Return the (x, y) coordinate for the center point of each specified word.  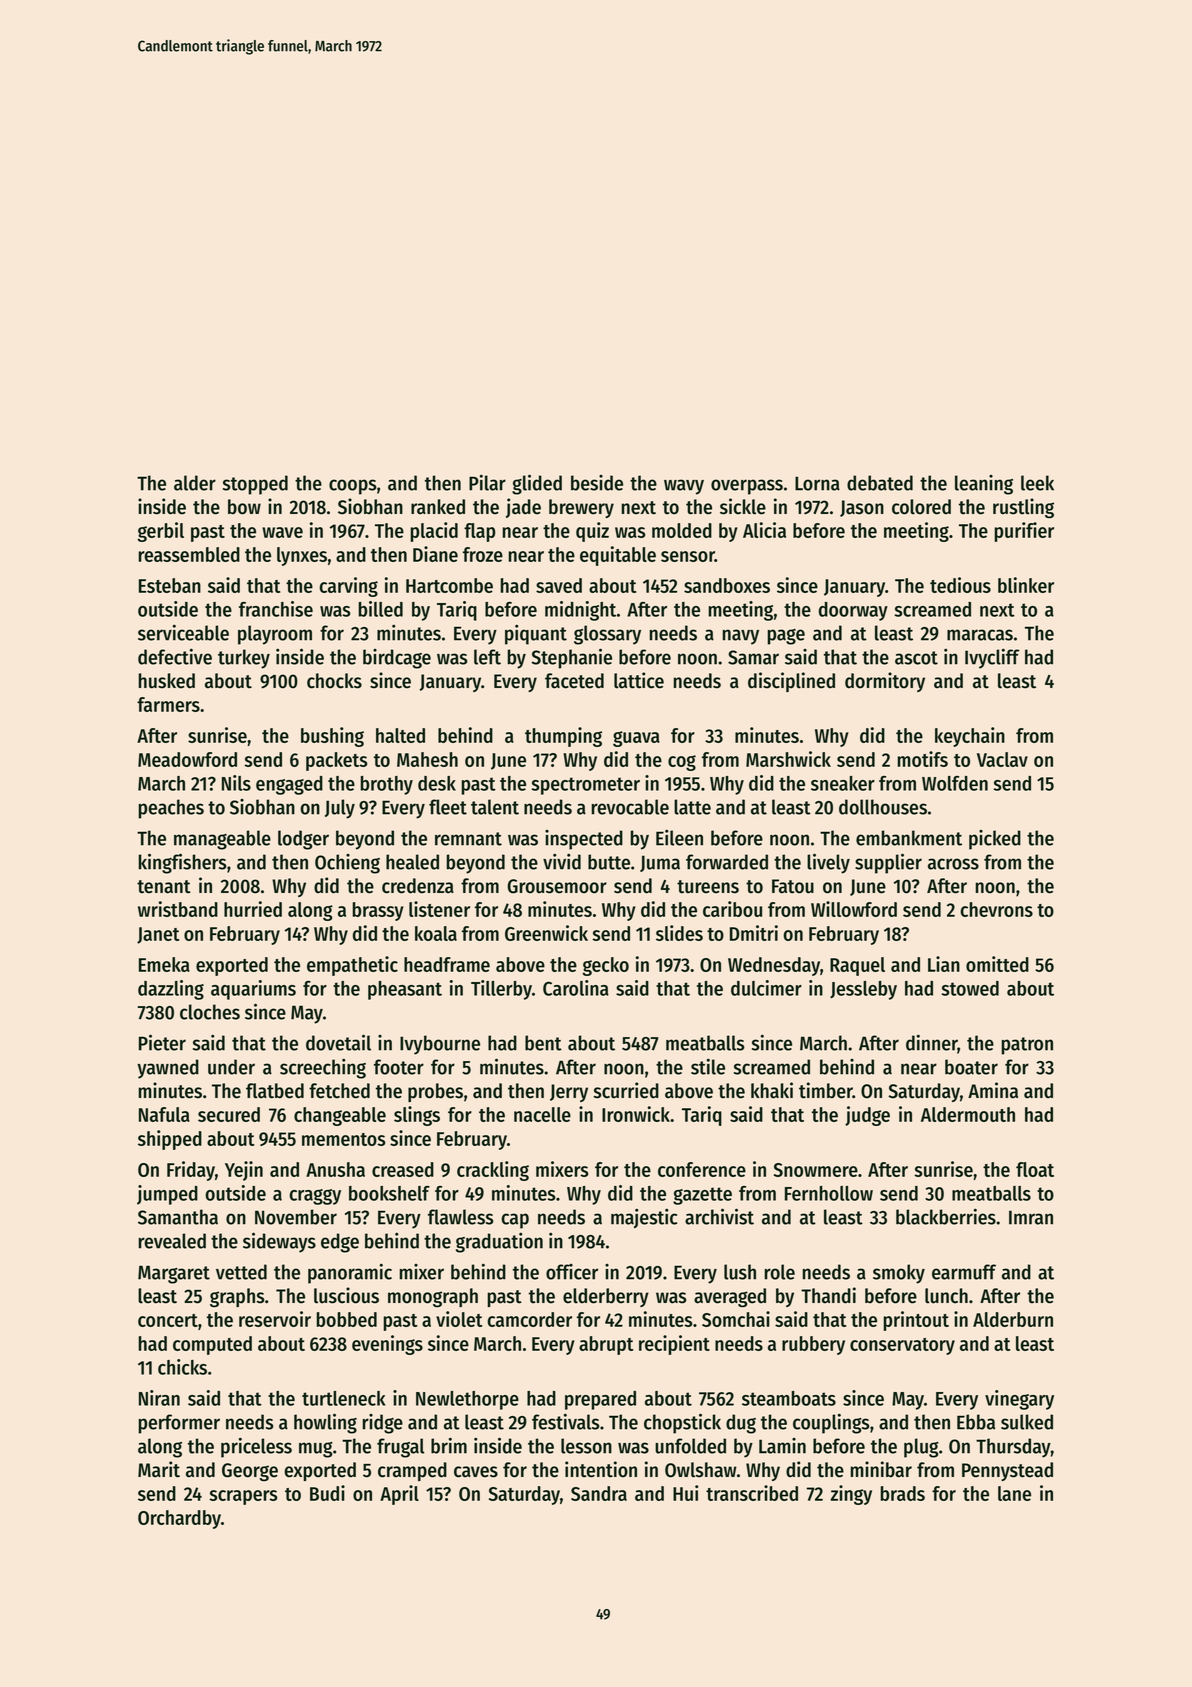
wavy (684, 487)
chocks (334, 681)
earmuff (964, 1272)
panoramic (350, 1273)
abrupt (606, 1345)
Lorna (817, 483)
